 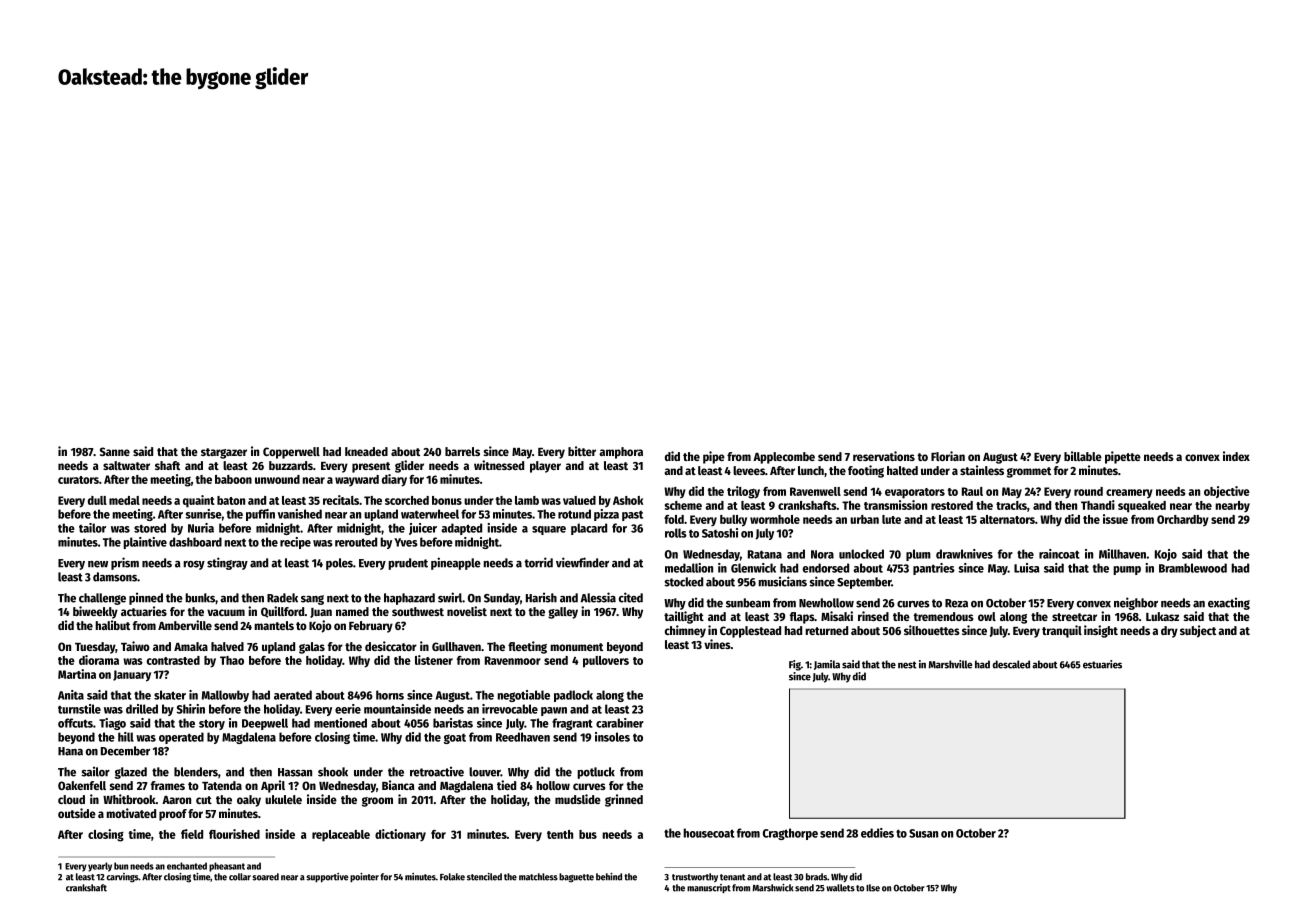 I want to click on biweekly, so click(x=95, y=612).
